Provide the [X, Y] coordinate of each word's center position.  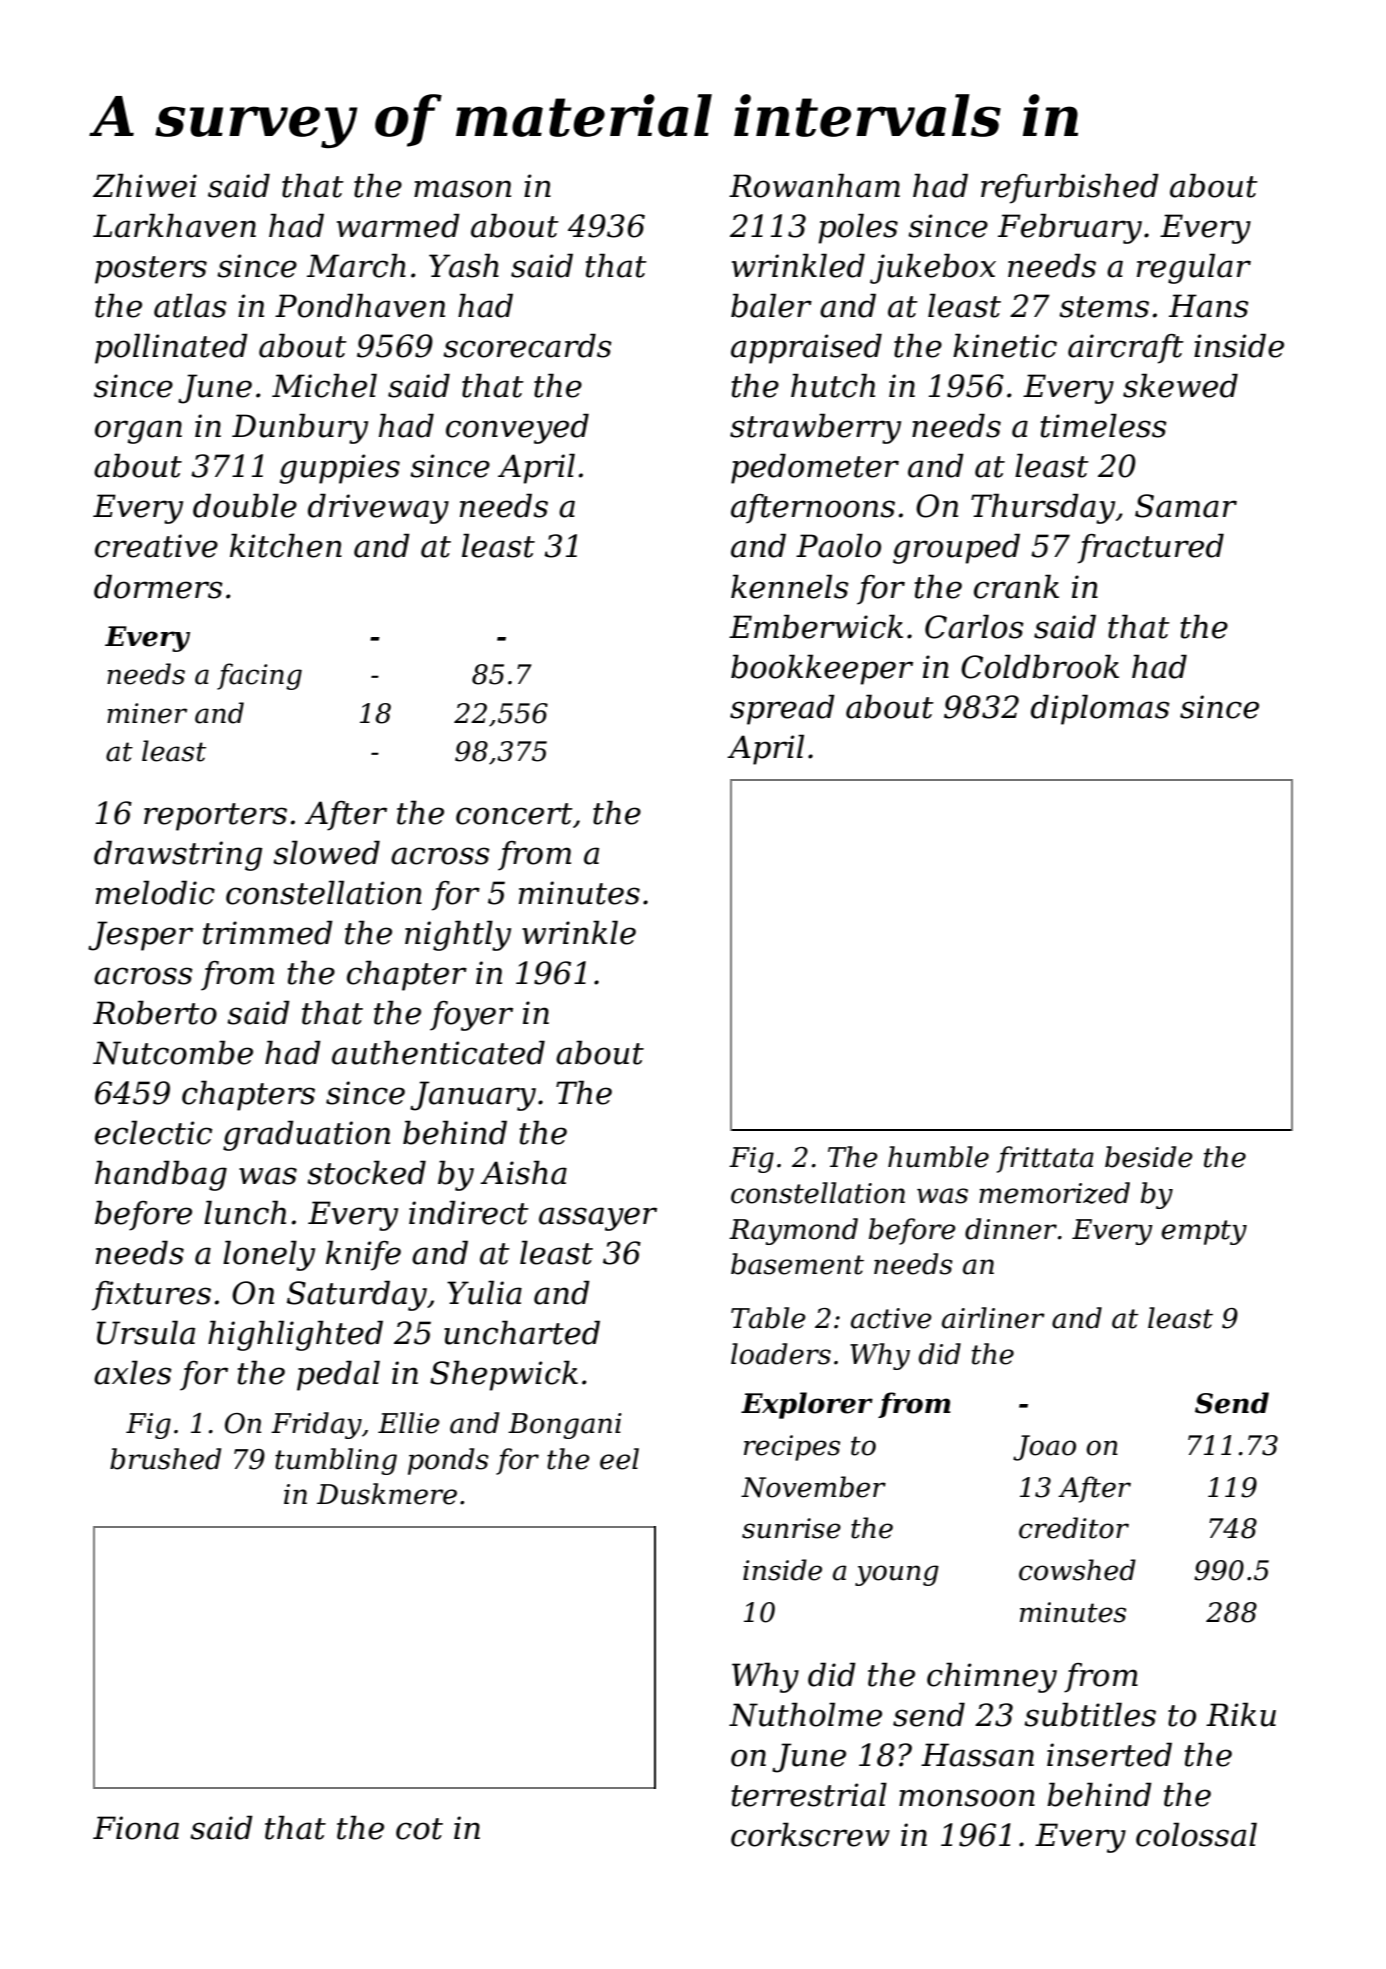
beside [1149, 1157]
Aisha [523, 1172]
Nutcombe [173, 1052]
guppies [340, 469]
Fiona [136, 1828]
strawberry [815, 428]
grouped [956, 548]
